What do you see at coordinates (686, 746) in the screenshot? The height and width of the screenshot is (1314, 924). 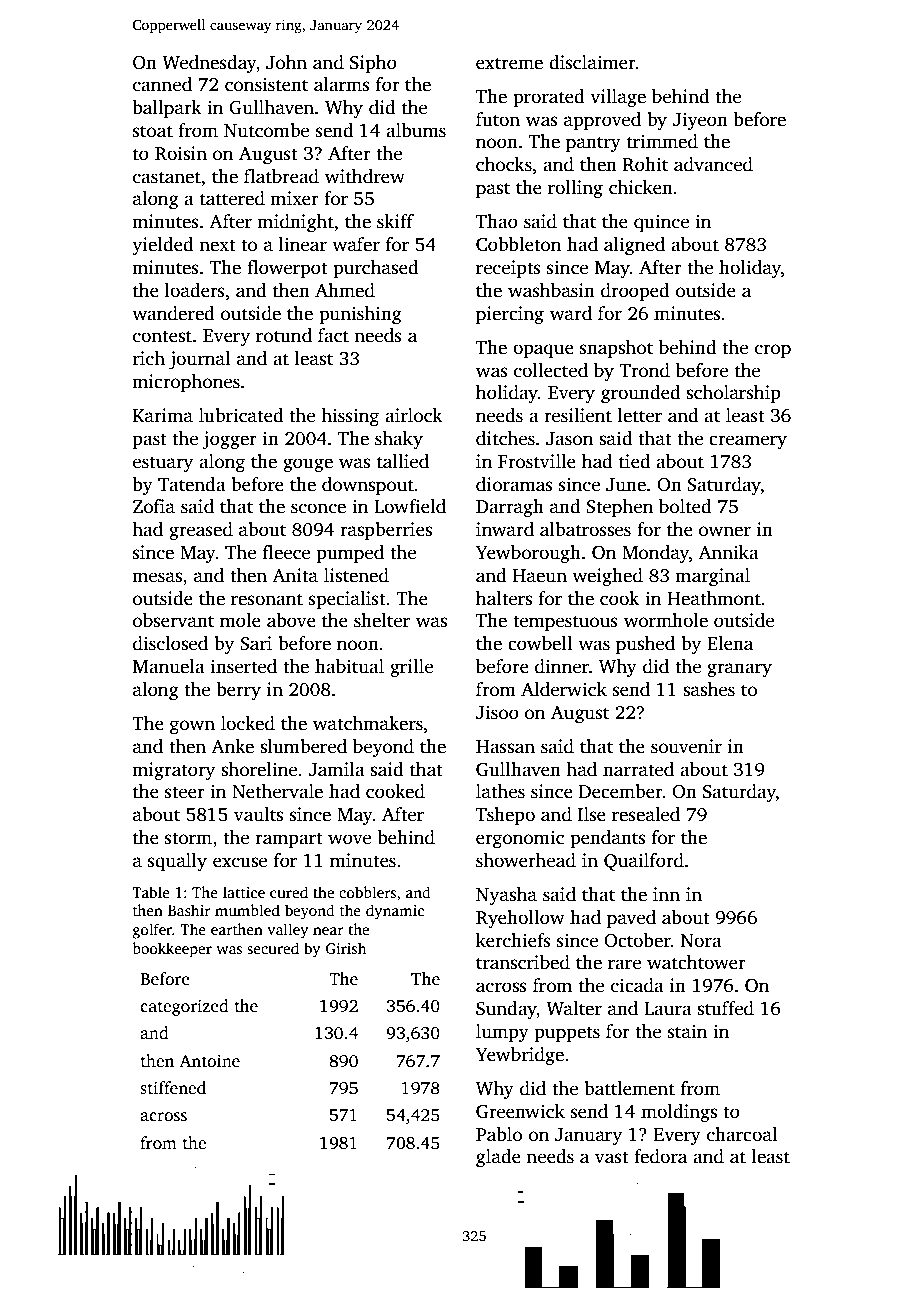 I see `souvenir` at bounding box center [686, 746].
